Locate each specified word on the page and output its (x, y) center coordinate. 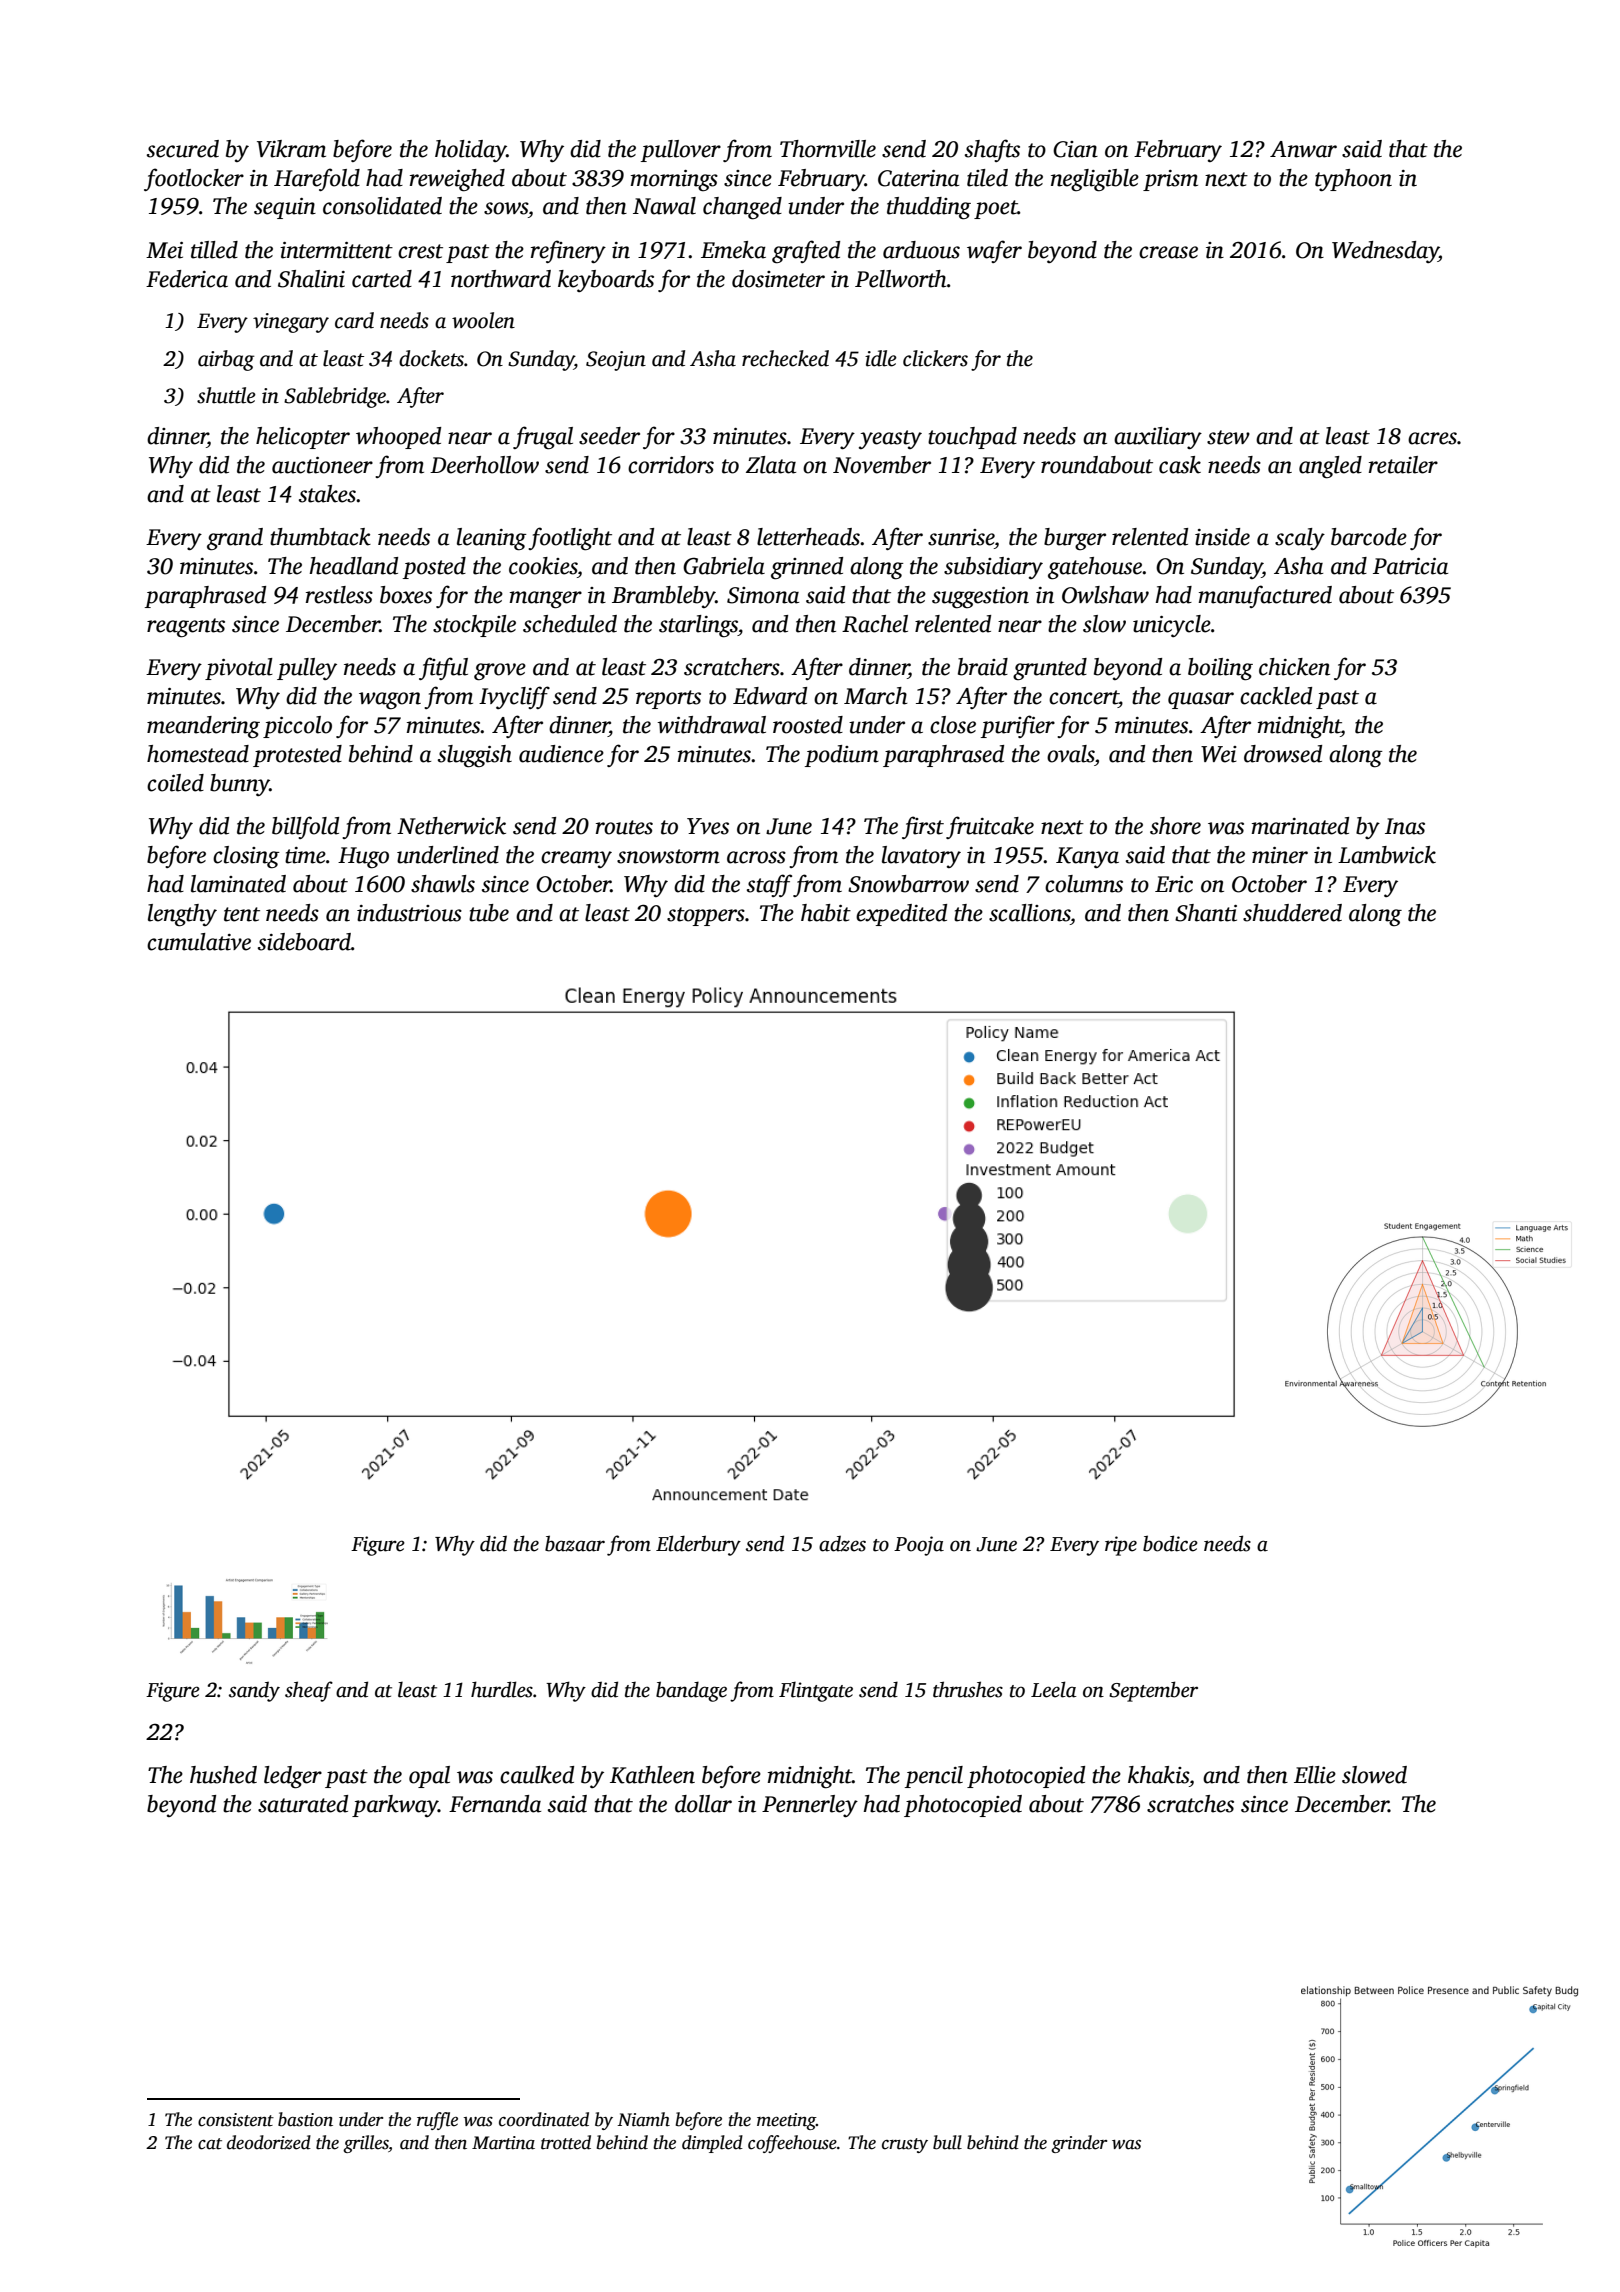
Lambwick (1387, 855)
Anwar (1303, 149)
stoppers (706, 916)
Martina (503, 2143)
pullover (681, 151)
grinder (1079, 2144)
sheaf (309, 1691)
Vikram (291, 149)
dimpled (712, 2144)
